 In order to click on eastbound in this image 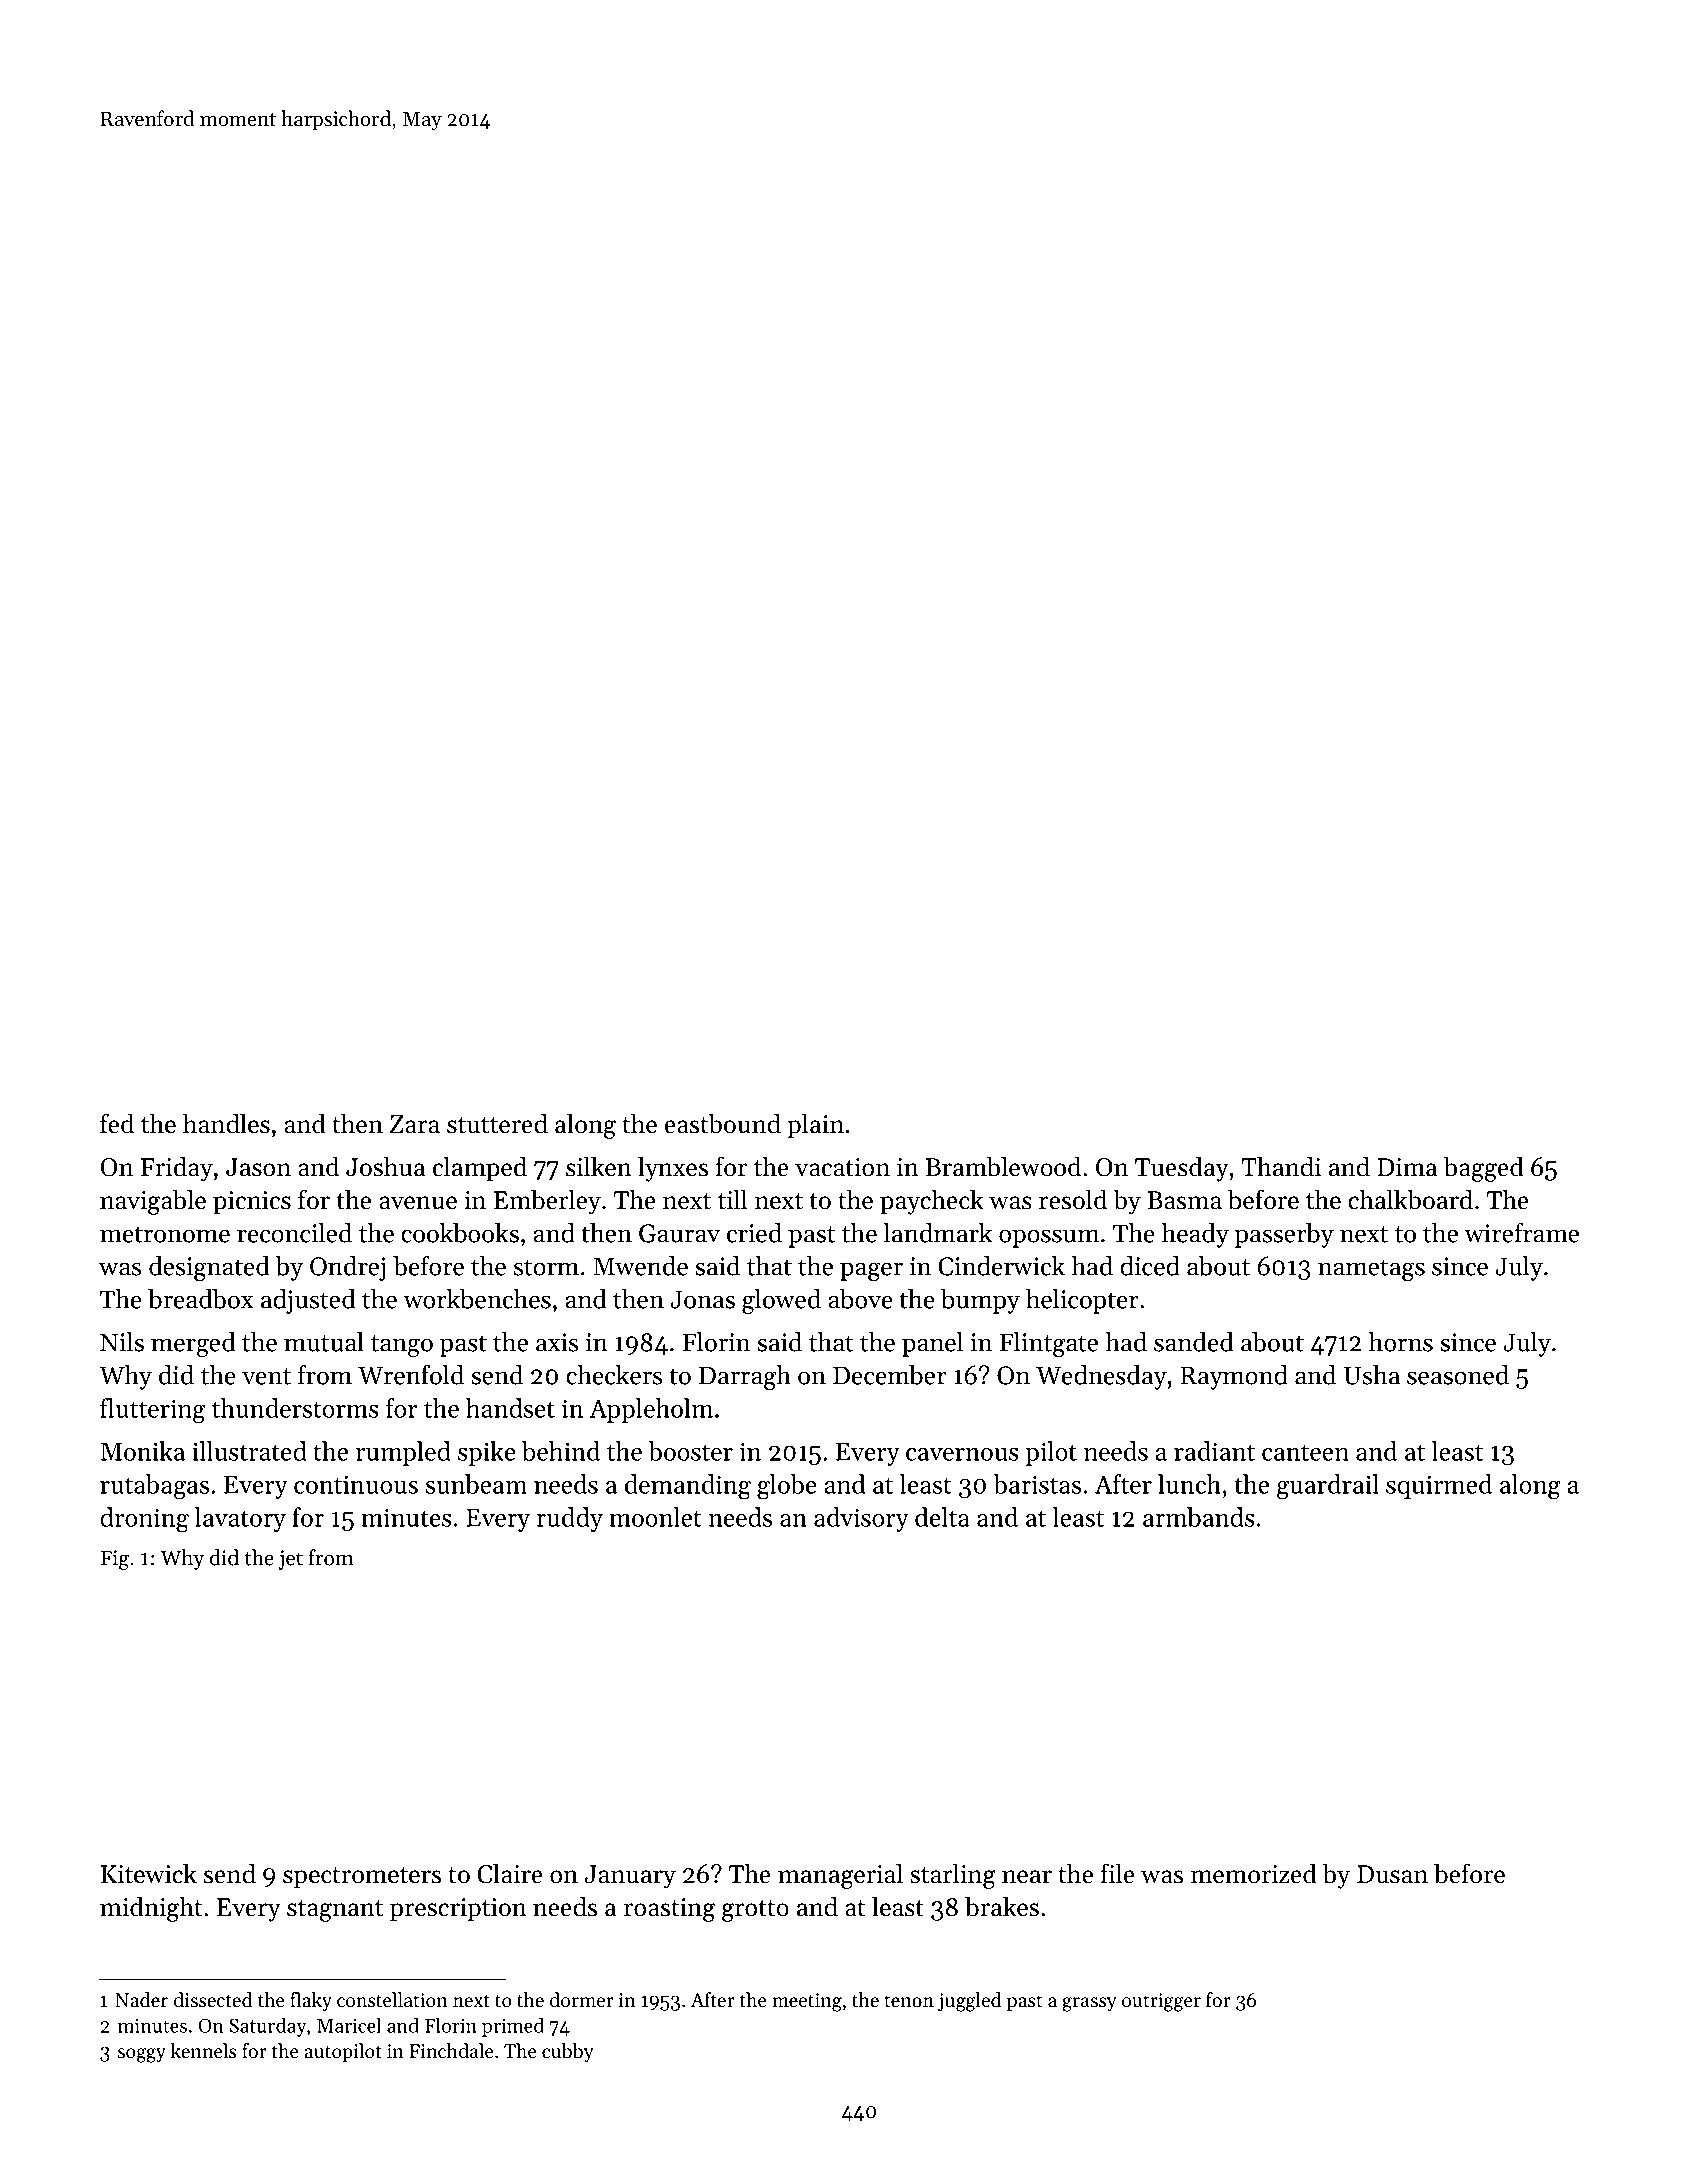, I will do `click(723, 1123)`.
